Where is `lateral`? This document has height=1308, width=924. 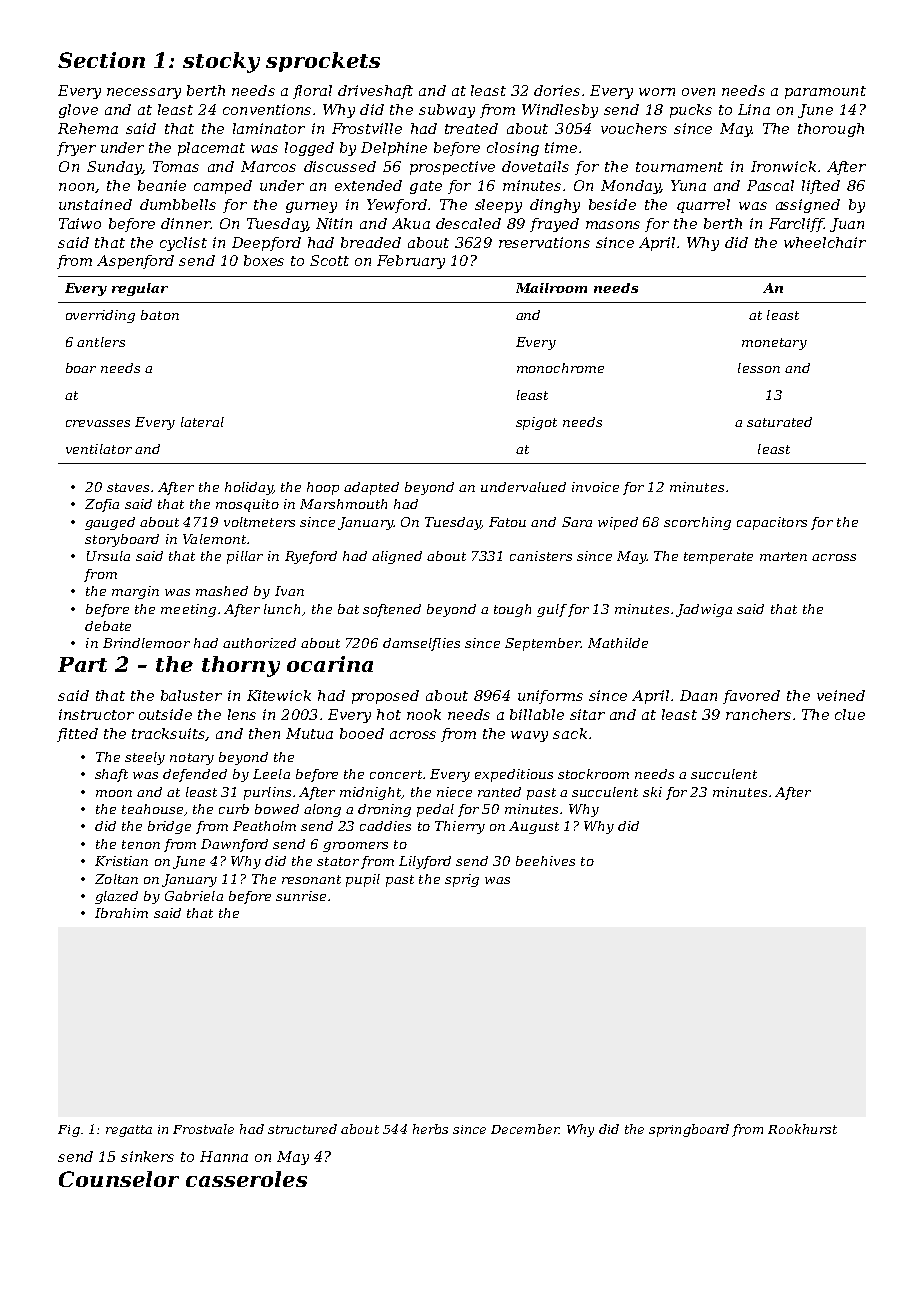 lateral is located at coordinates (202, 422).
